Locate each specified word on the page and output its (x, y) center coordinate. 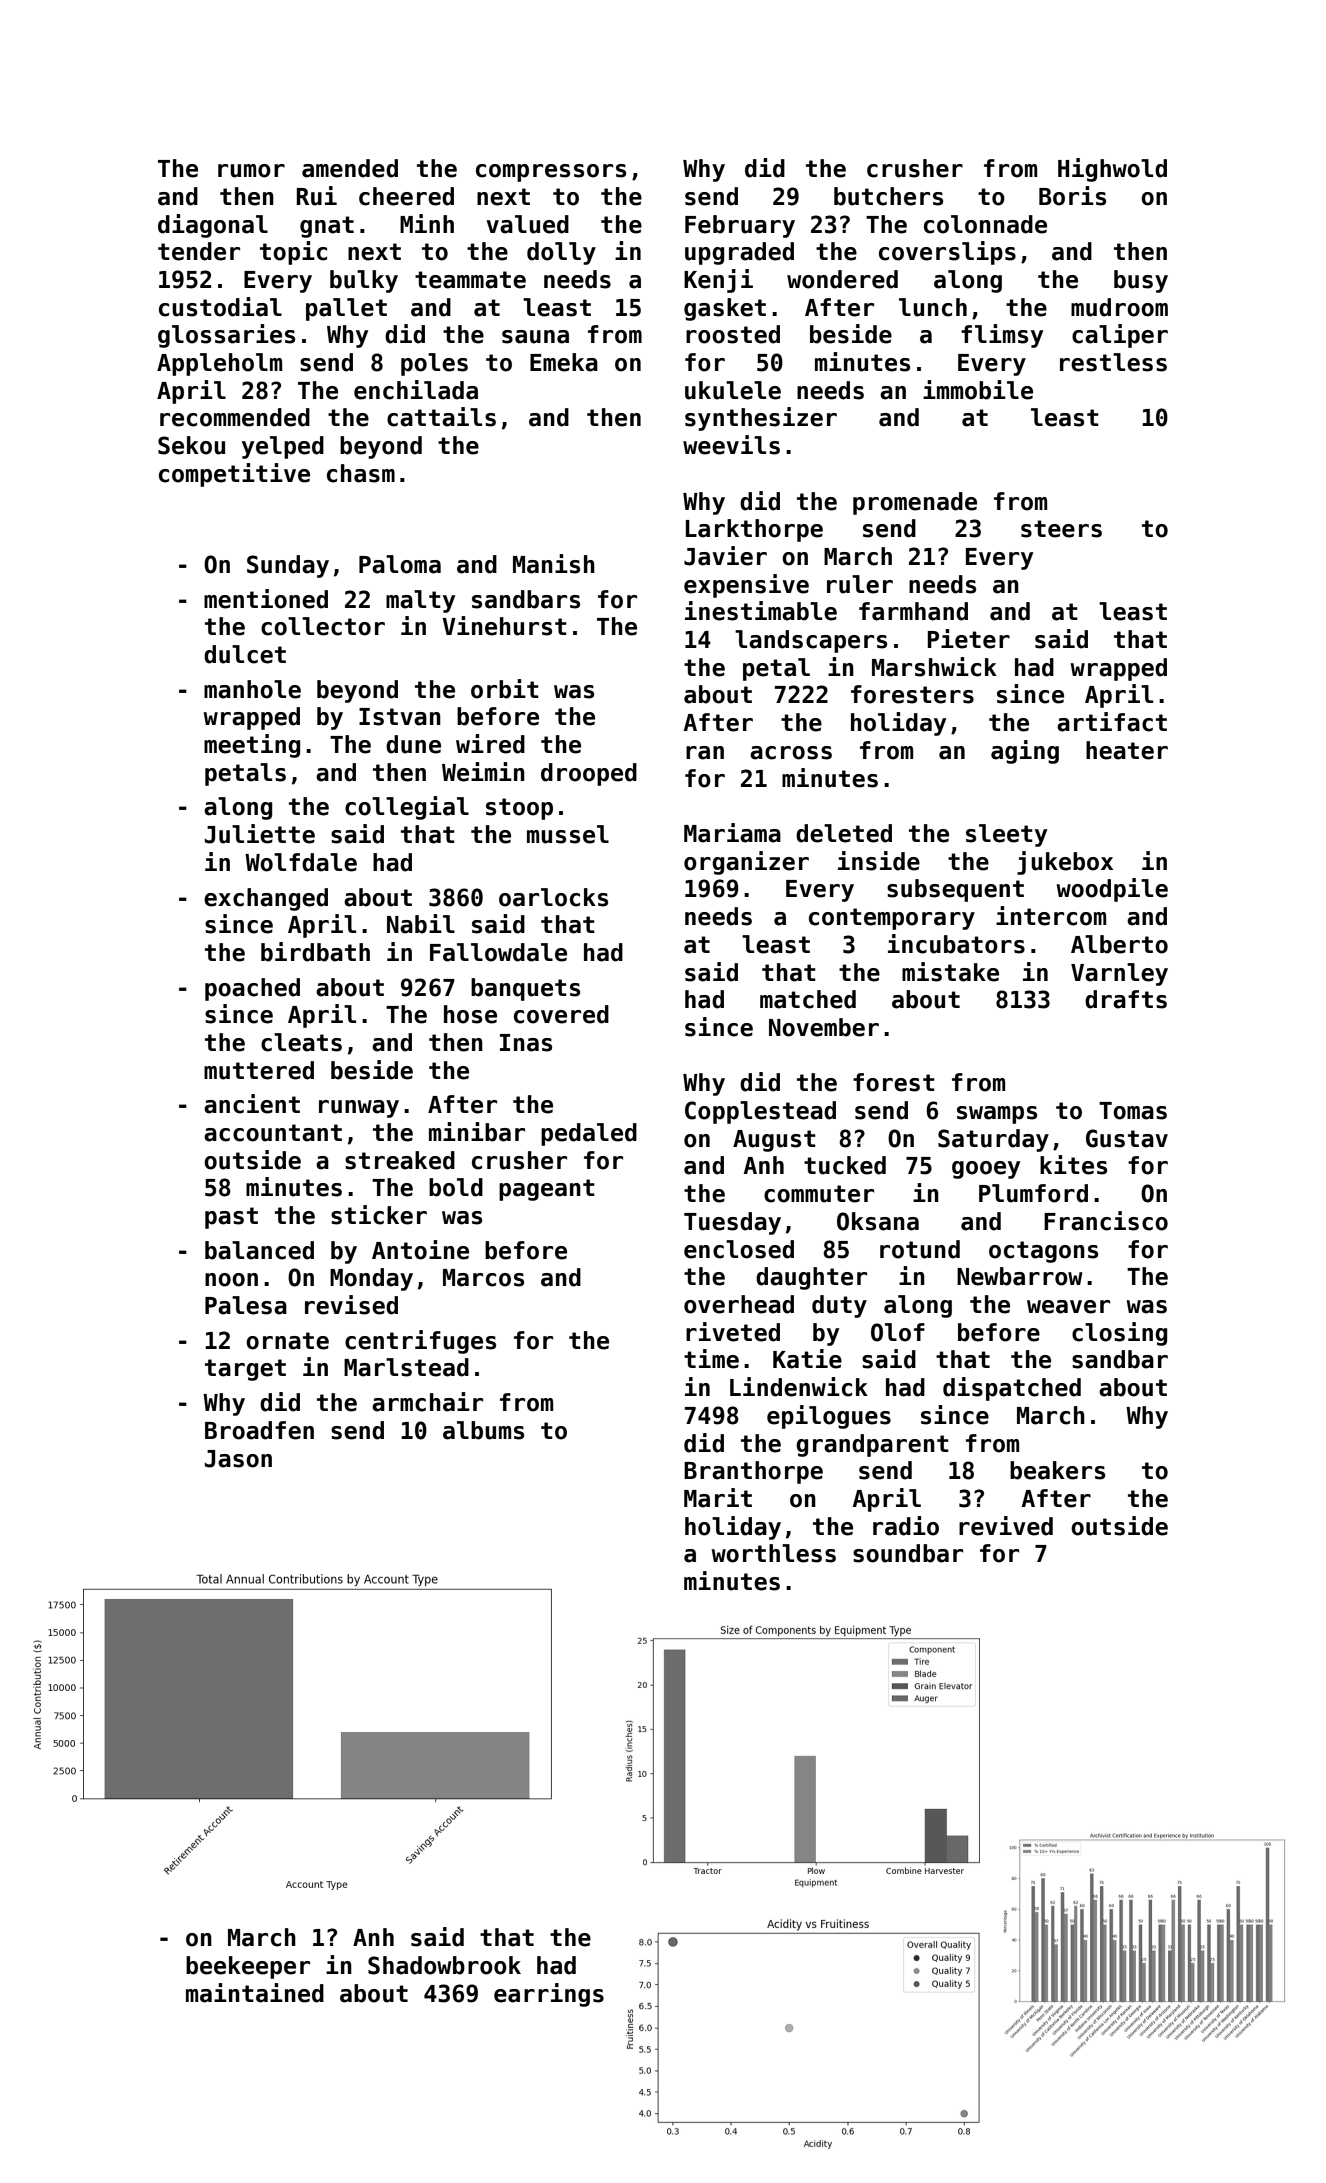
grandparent (872, 1445)
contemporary (892, 919)
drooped (589, 774)
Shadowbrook (444, 1965)
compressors (551, 173)
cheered (406, 196)
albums (483, 1430)
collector (323, 626)
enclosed (739, 1249)
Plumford (1033, 1193)
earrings (549, 1995)
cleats (301, 1042)
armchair (427, 1402)
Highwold (1112, 170)
